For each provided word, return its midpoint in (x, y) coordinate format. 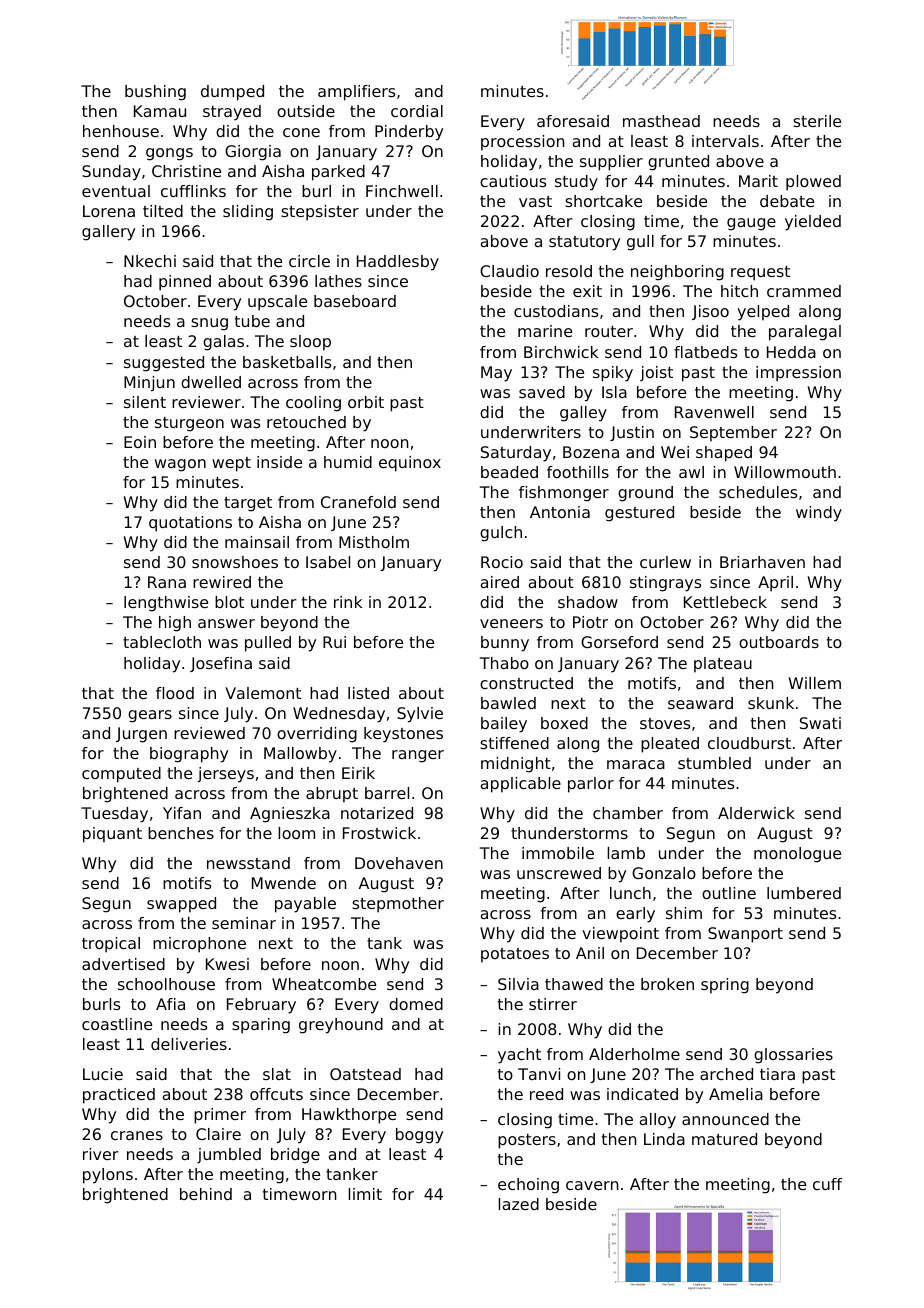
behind (206, 1194)
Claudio (509, 271)
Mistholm (374, 542)
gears (150, 716)
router (609, 331)
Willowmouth (785, 472)
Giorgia (253, 153)
